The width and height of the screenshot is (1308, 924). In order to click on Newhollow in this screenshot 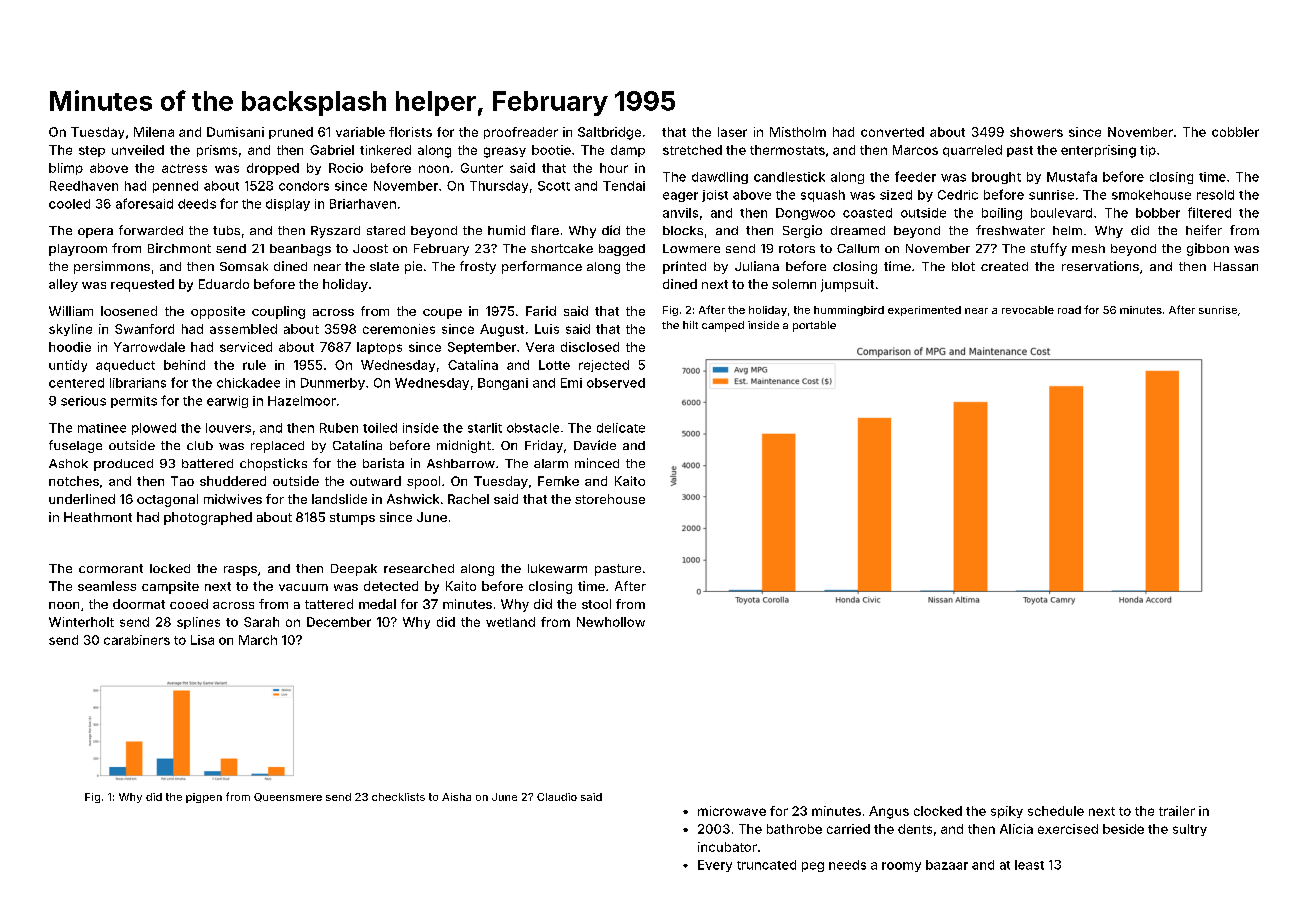, I will do `click(611, 622)`.
